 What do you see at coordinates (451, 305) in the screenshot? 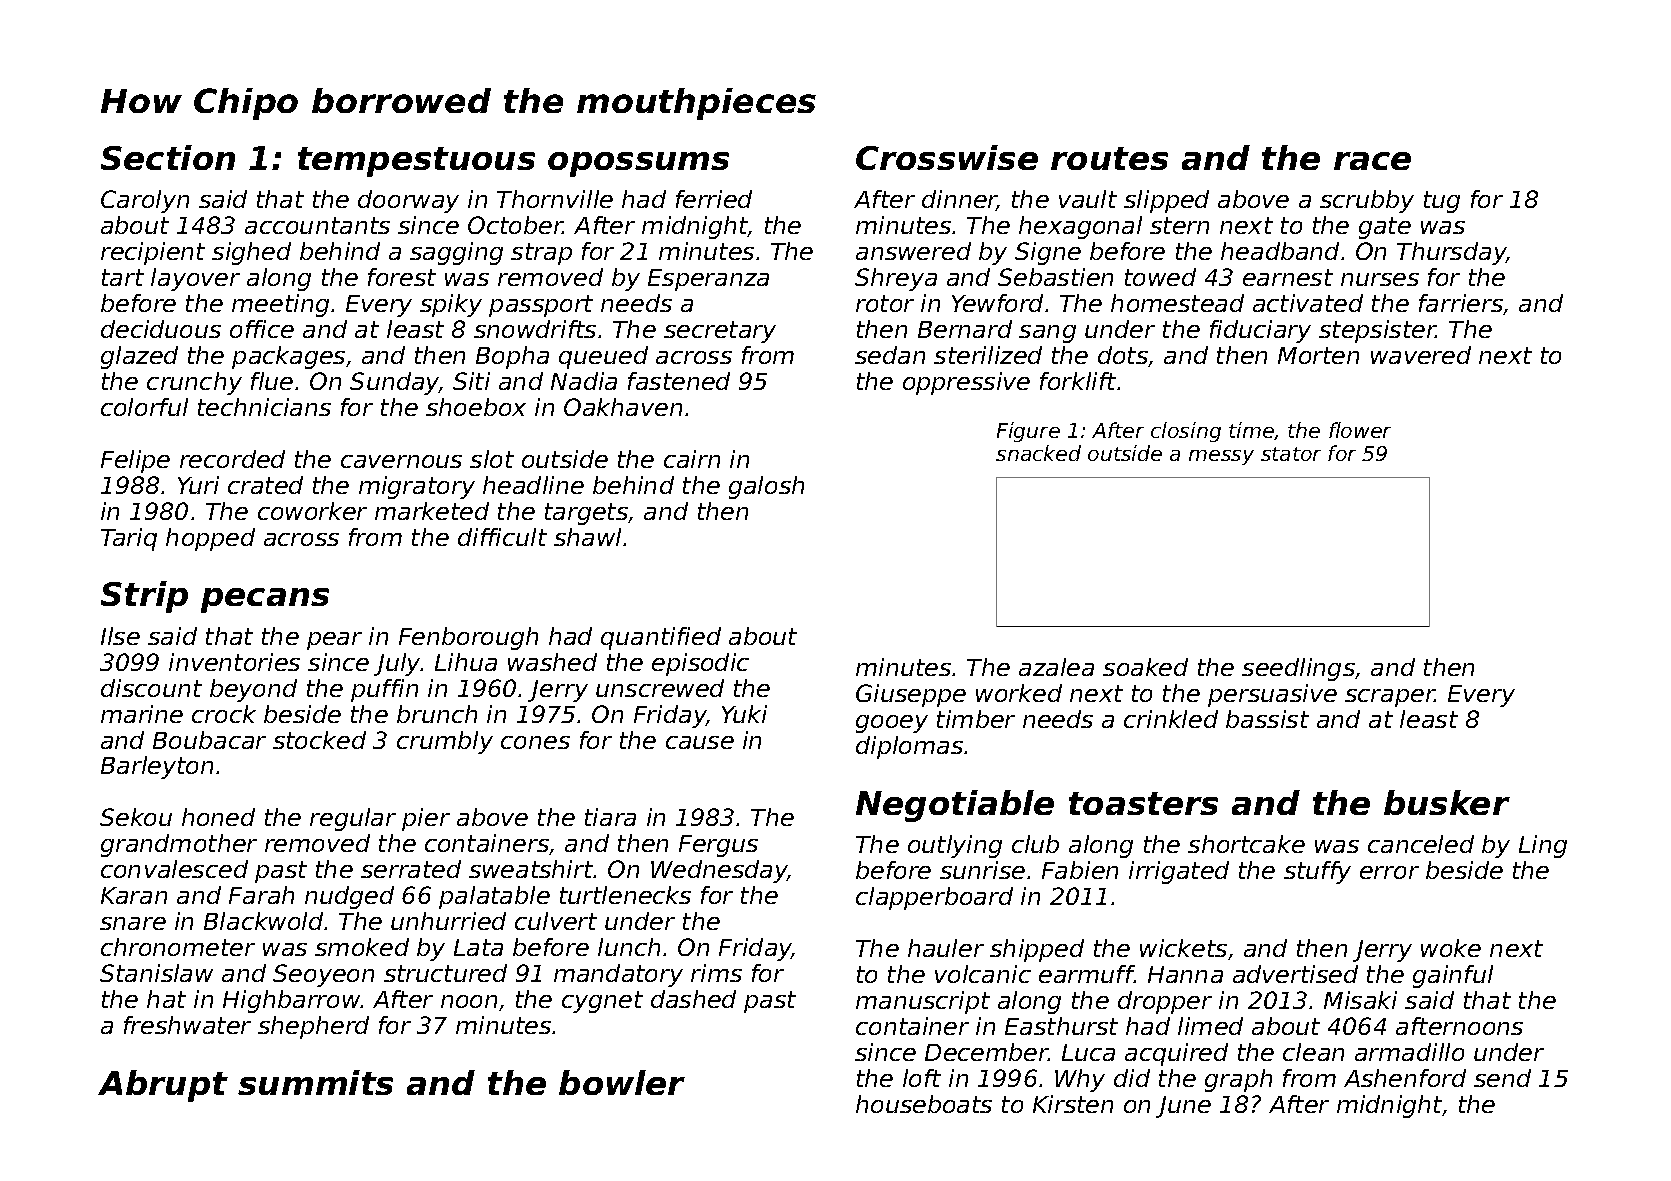
I see `spiky` at bounding box center [451, 305].
